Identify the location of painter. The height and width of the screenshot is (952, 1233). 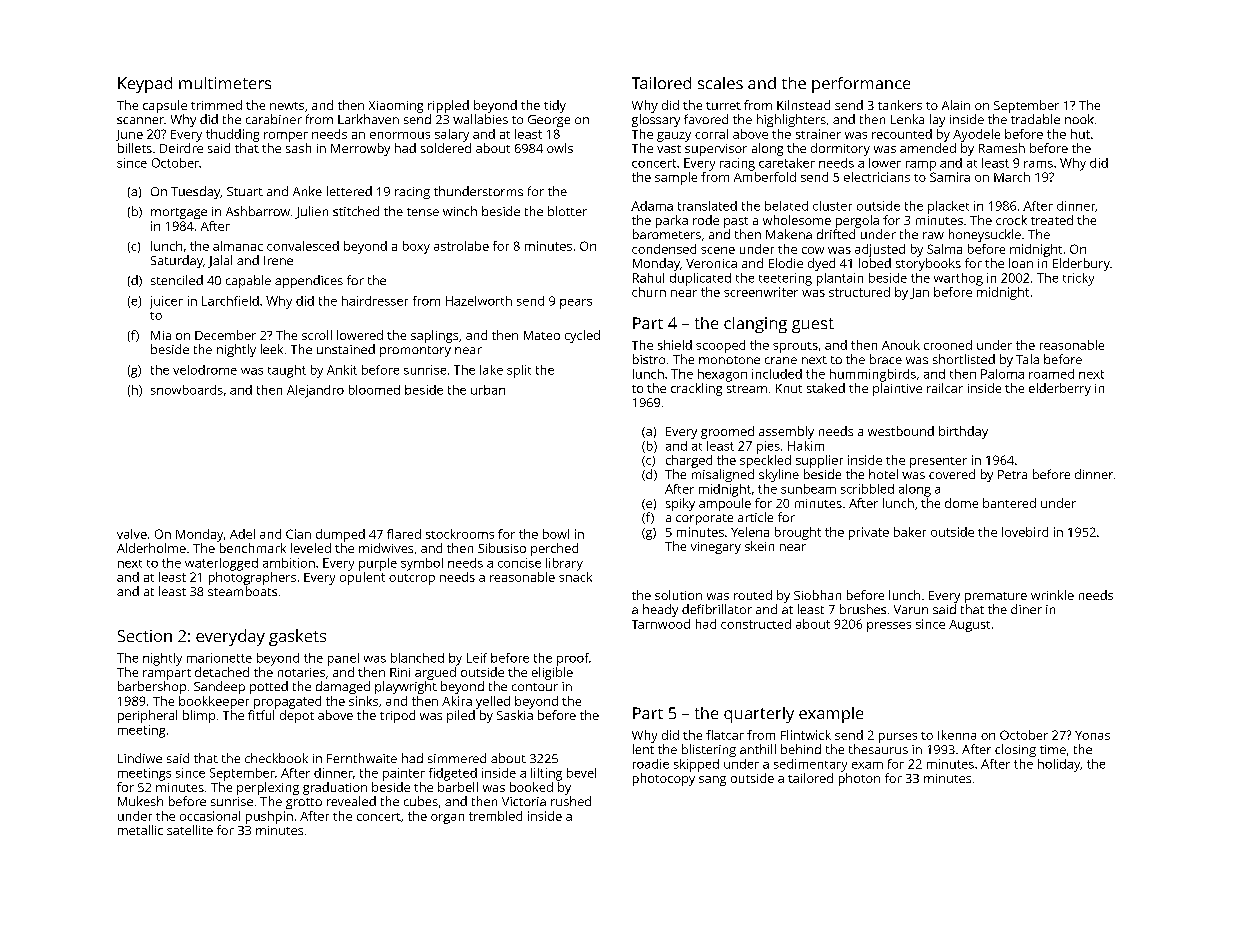
(404, 774).
